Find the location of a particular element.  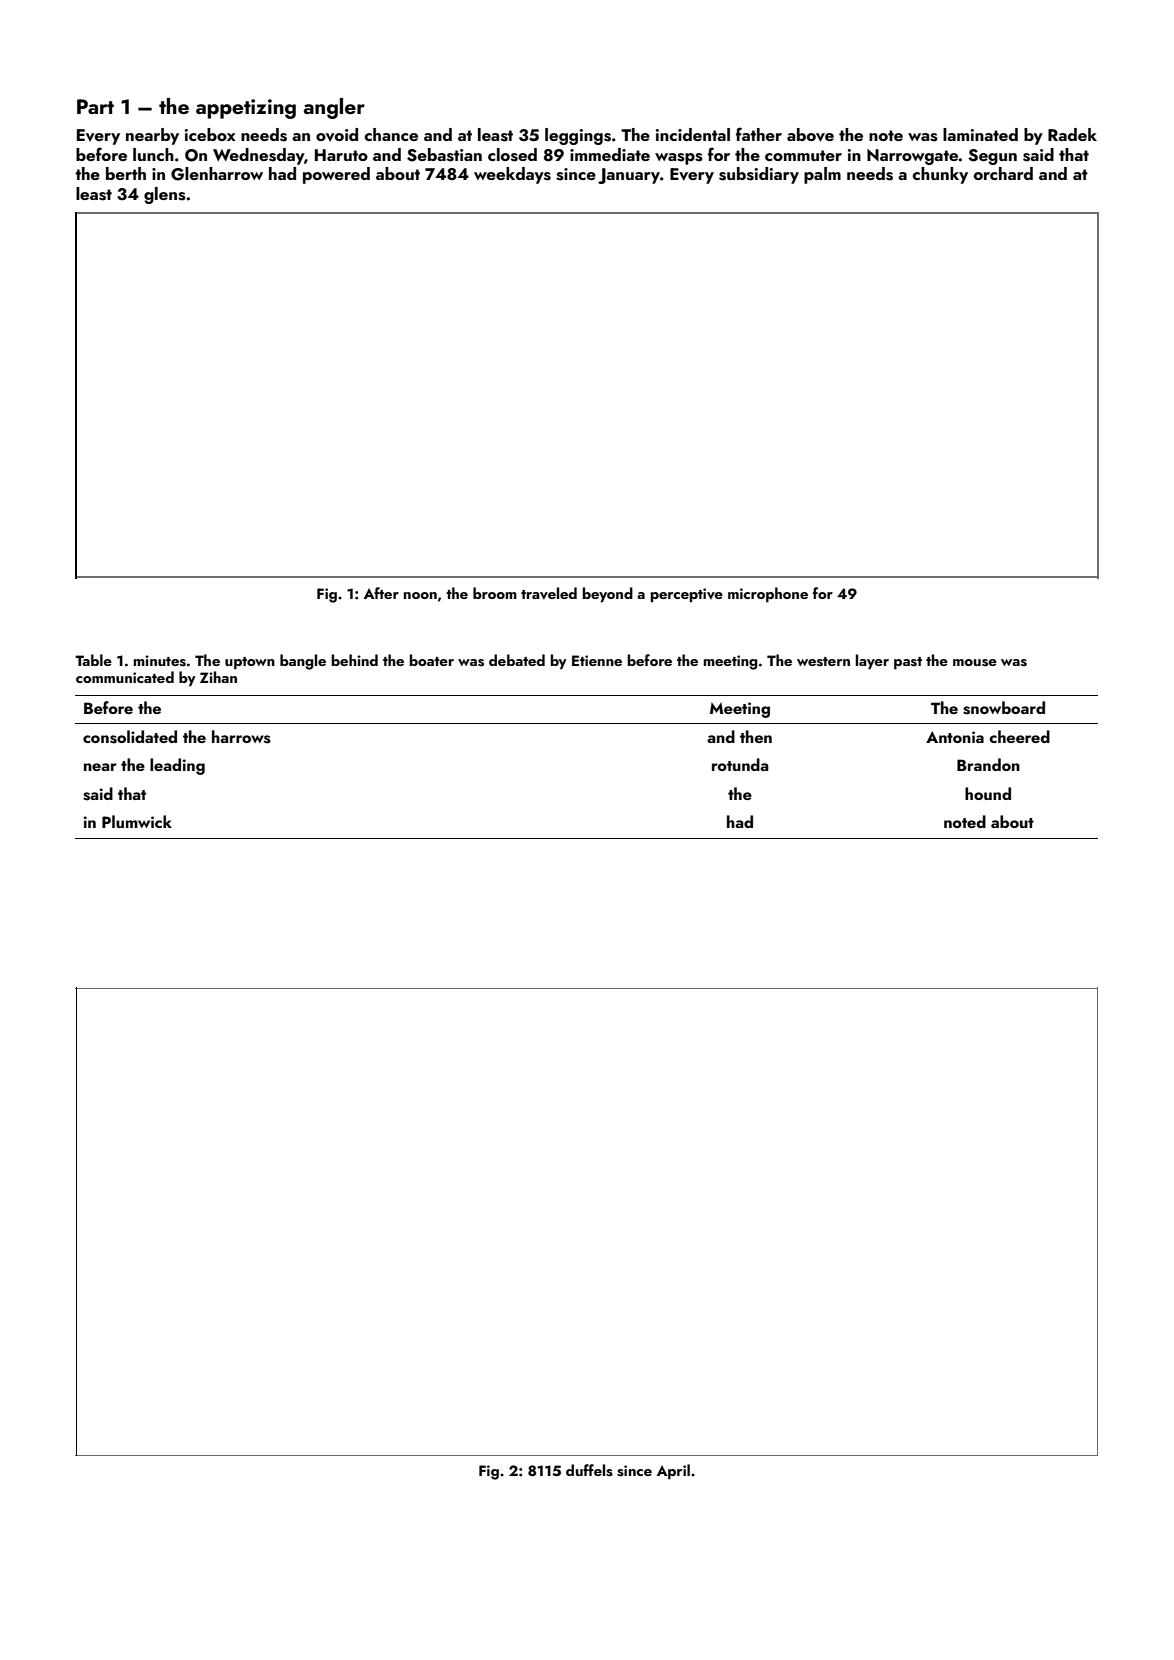

rotunda is located at coordinates (740, 764).
